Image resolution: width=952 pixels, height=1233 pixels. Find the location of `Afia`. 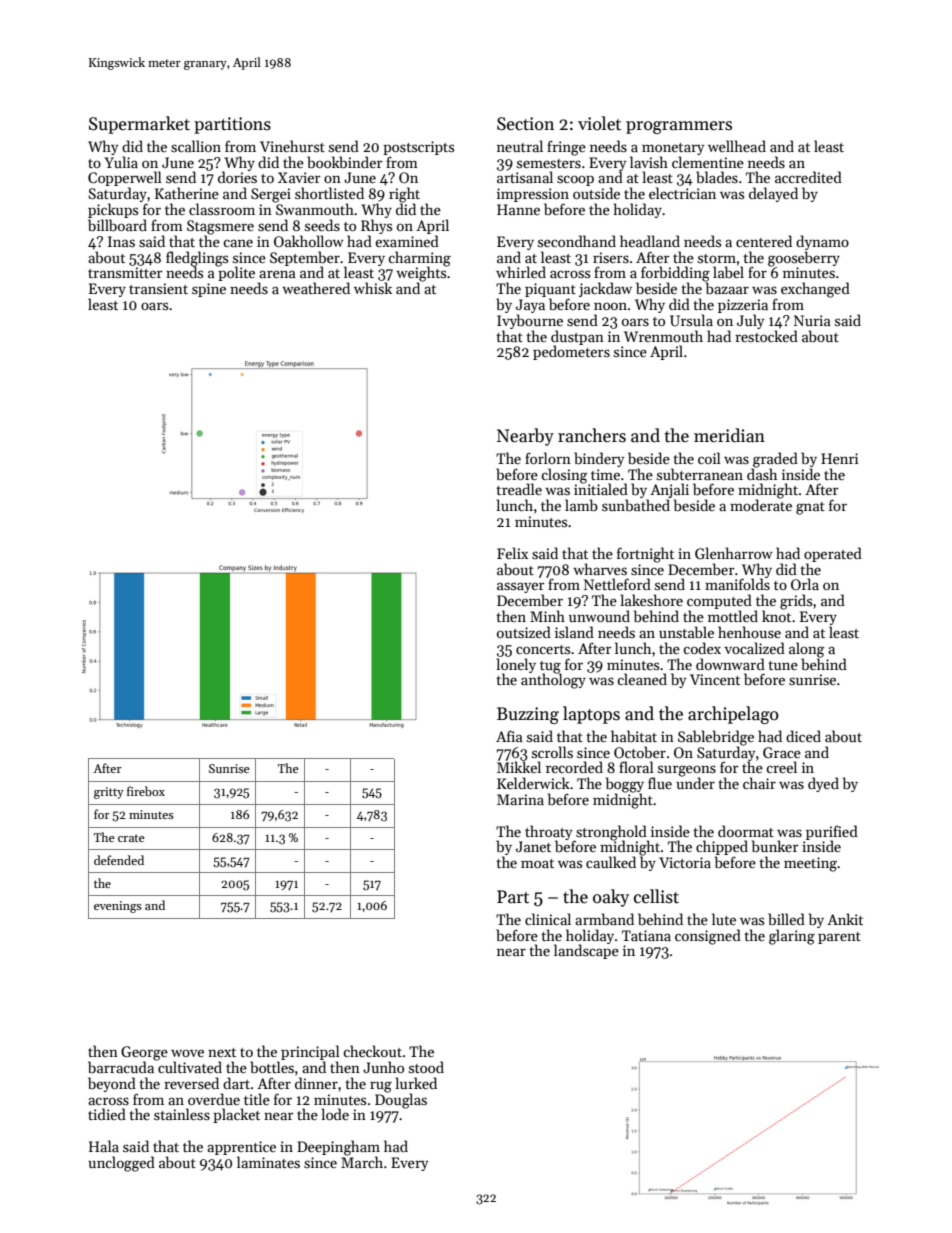

Afia is located at coordinates (509, 736).
